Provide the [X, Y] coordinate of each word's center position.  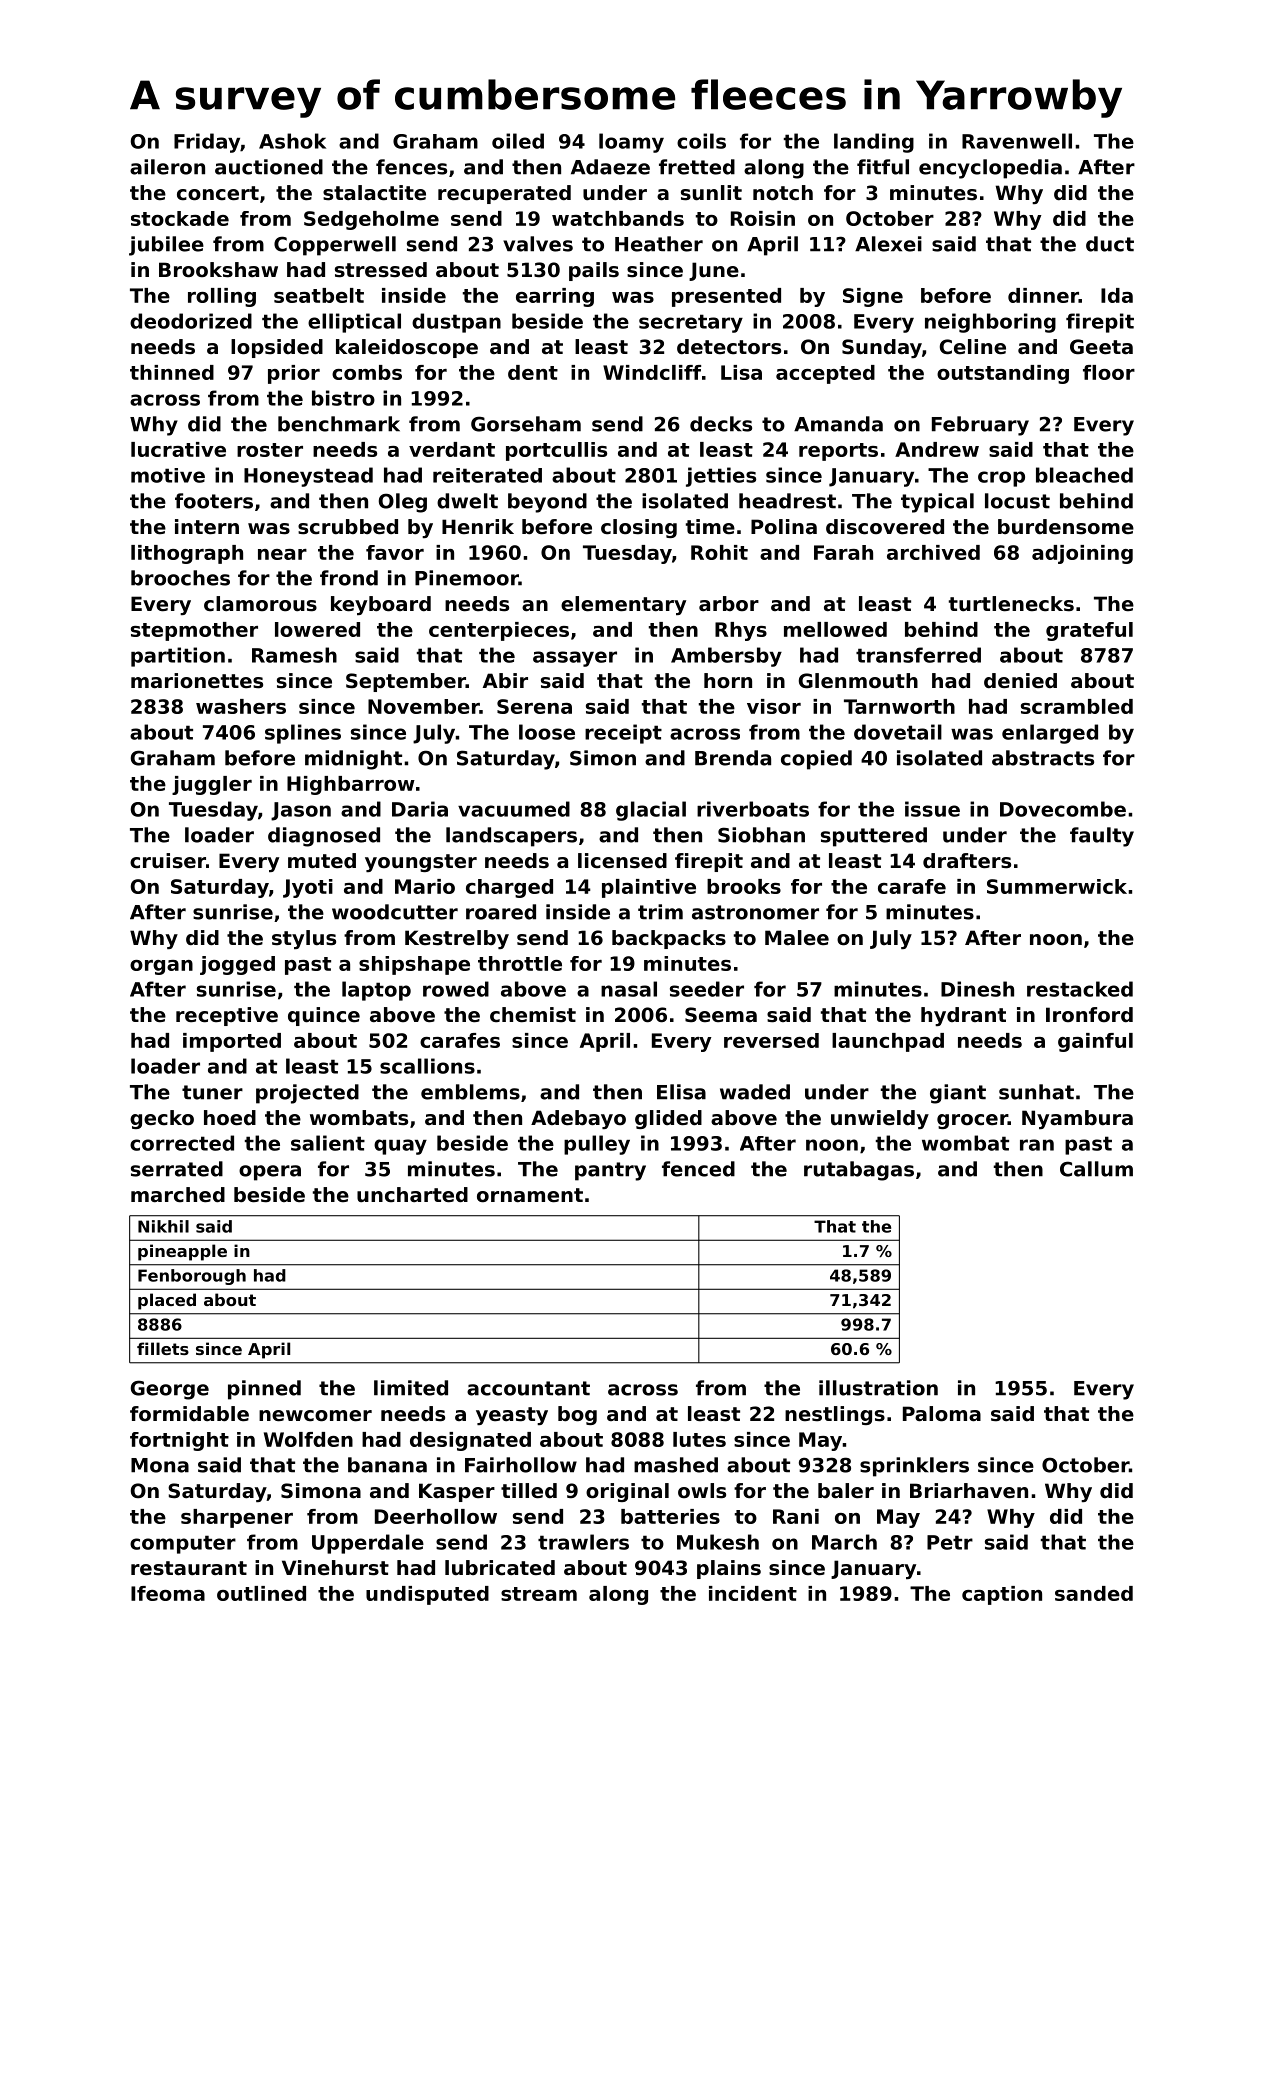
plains [729, 1569]
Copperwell [335, 246]
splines [303, 734]
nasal [629, 989]
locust [1017, 501]
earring [555, 297]
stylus [304, 939]
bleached [1084, 475]
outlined [261, 1593]
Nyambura [1077, 1119]
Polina [784, 527]
